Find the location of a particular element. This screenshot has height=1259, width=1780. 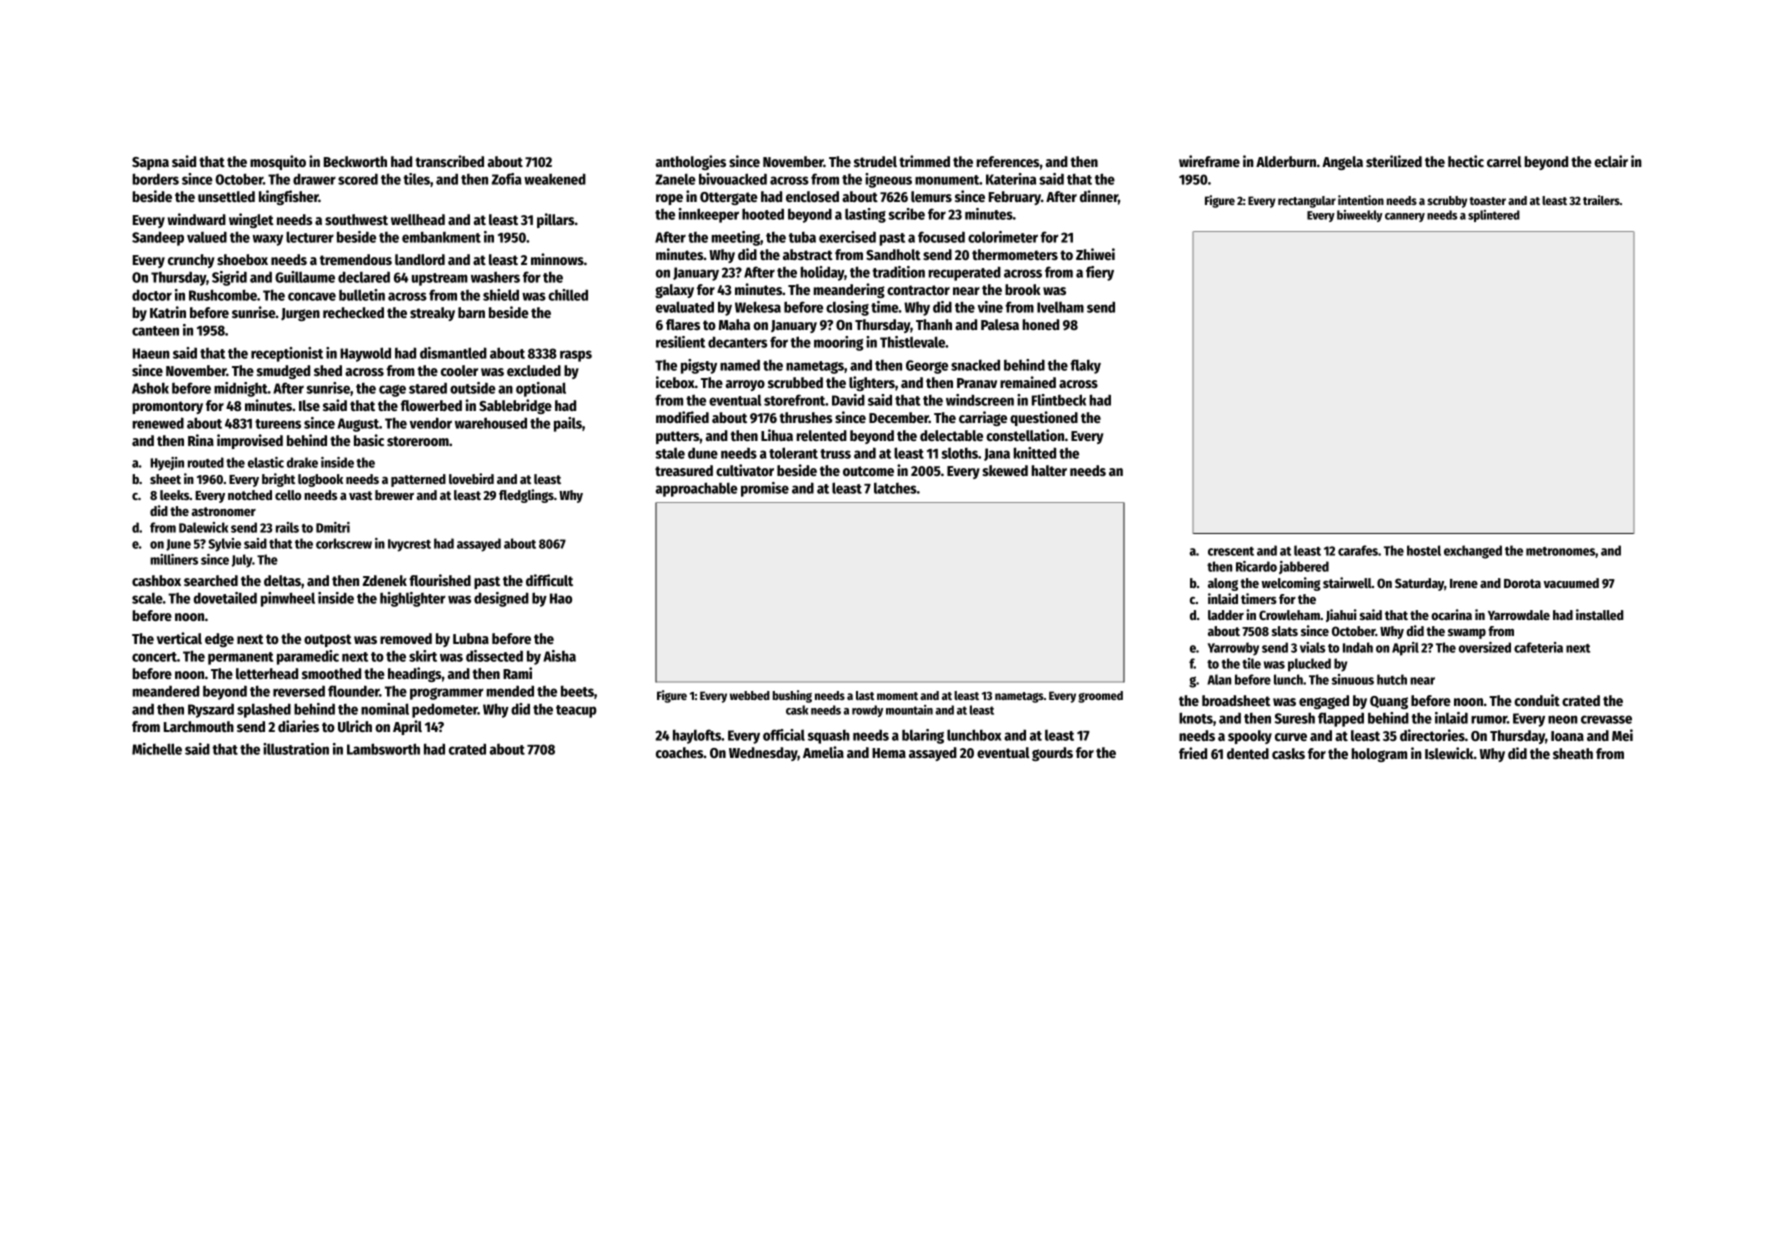

metronomes is located at coordinates (1560, 551).
